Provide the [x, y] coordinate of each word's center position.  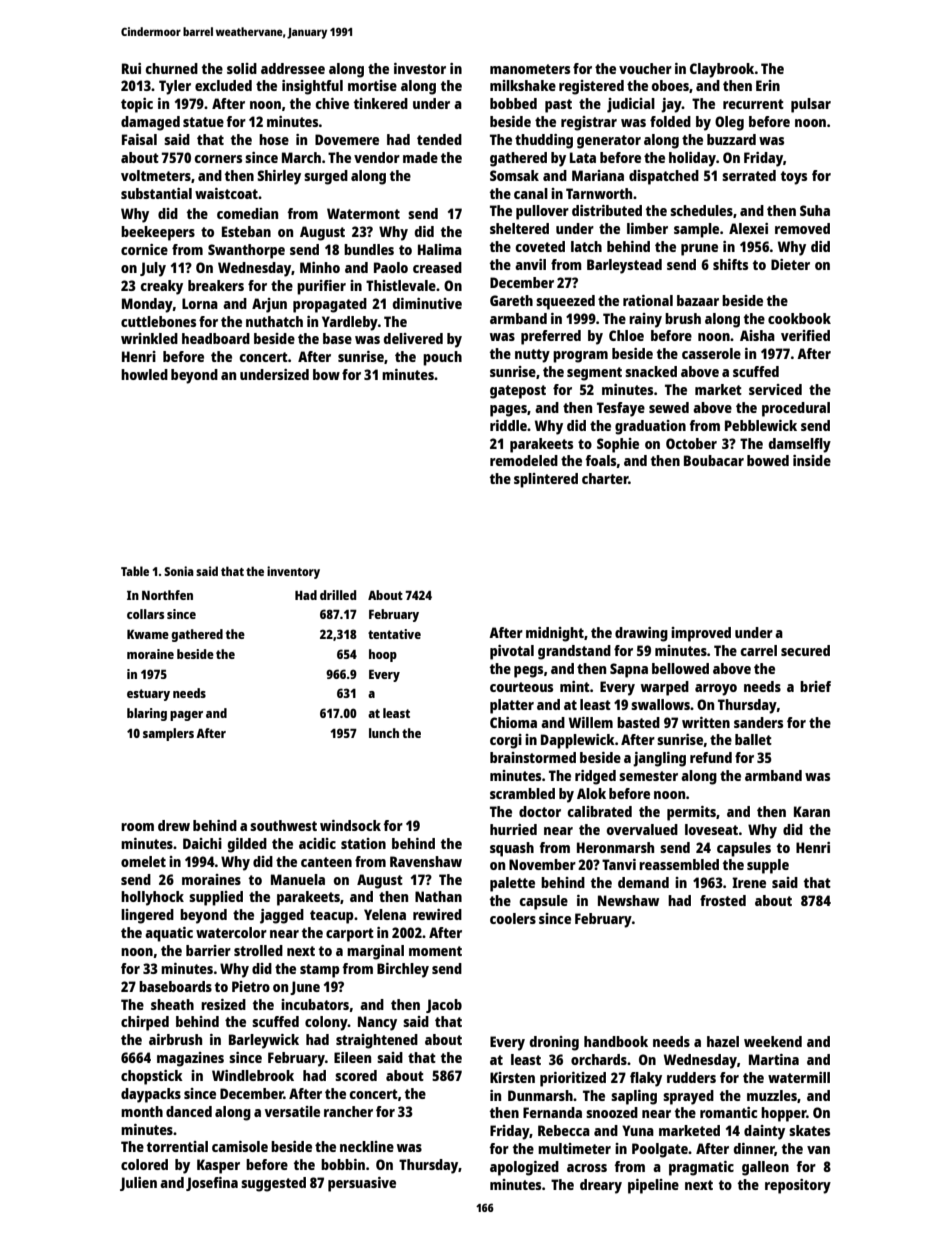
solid [242, 68]
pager [186, 716]
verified [805, 335]
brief [815, 686]
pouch [442, 358]
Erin [768, 85]
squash [512, 849]
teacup [332, 917]
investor [420, 68]
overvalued [642, 829]
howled [144, 374]
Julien [138, 1184]
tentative [394, 634]
